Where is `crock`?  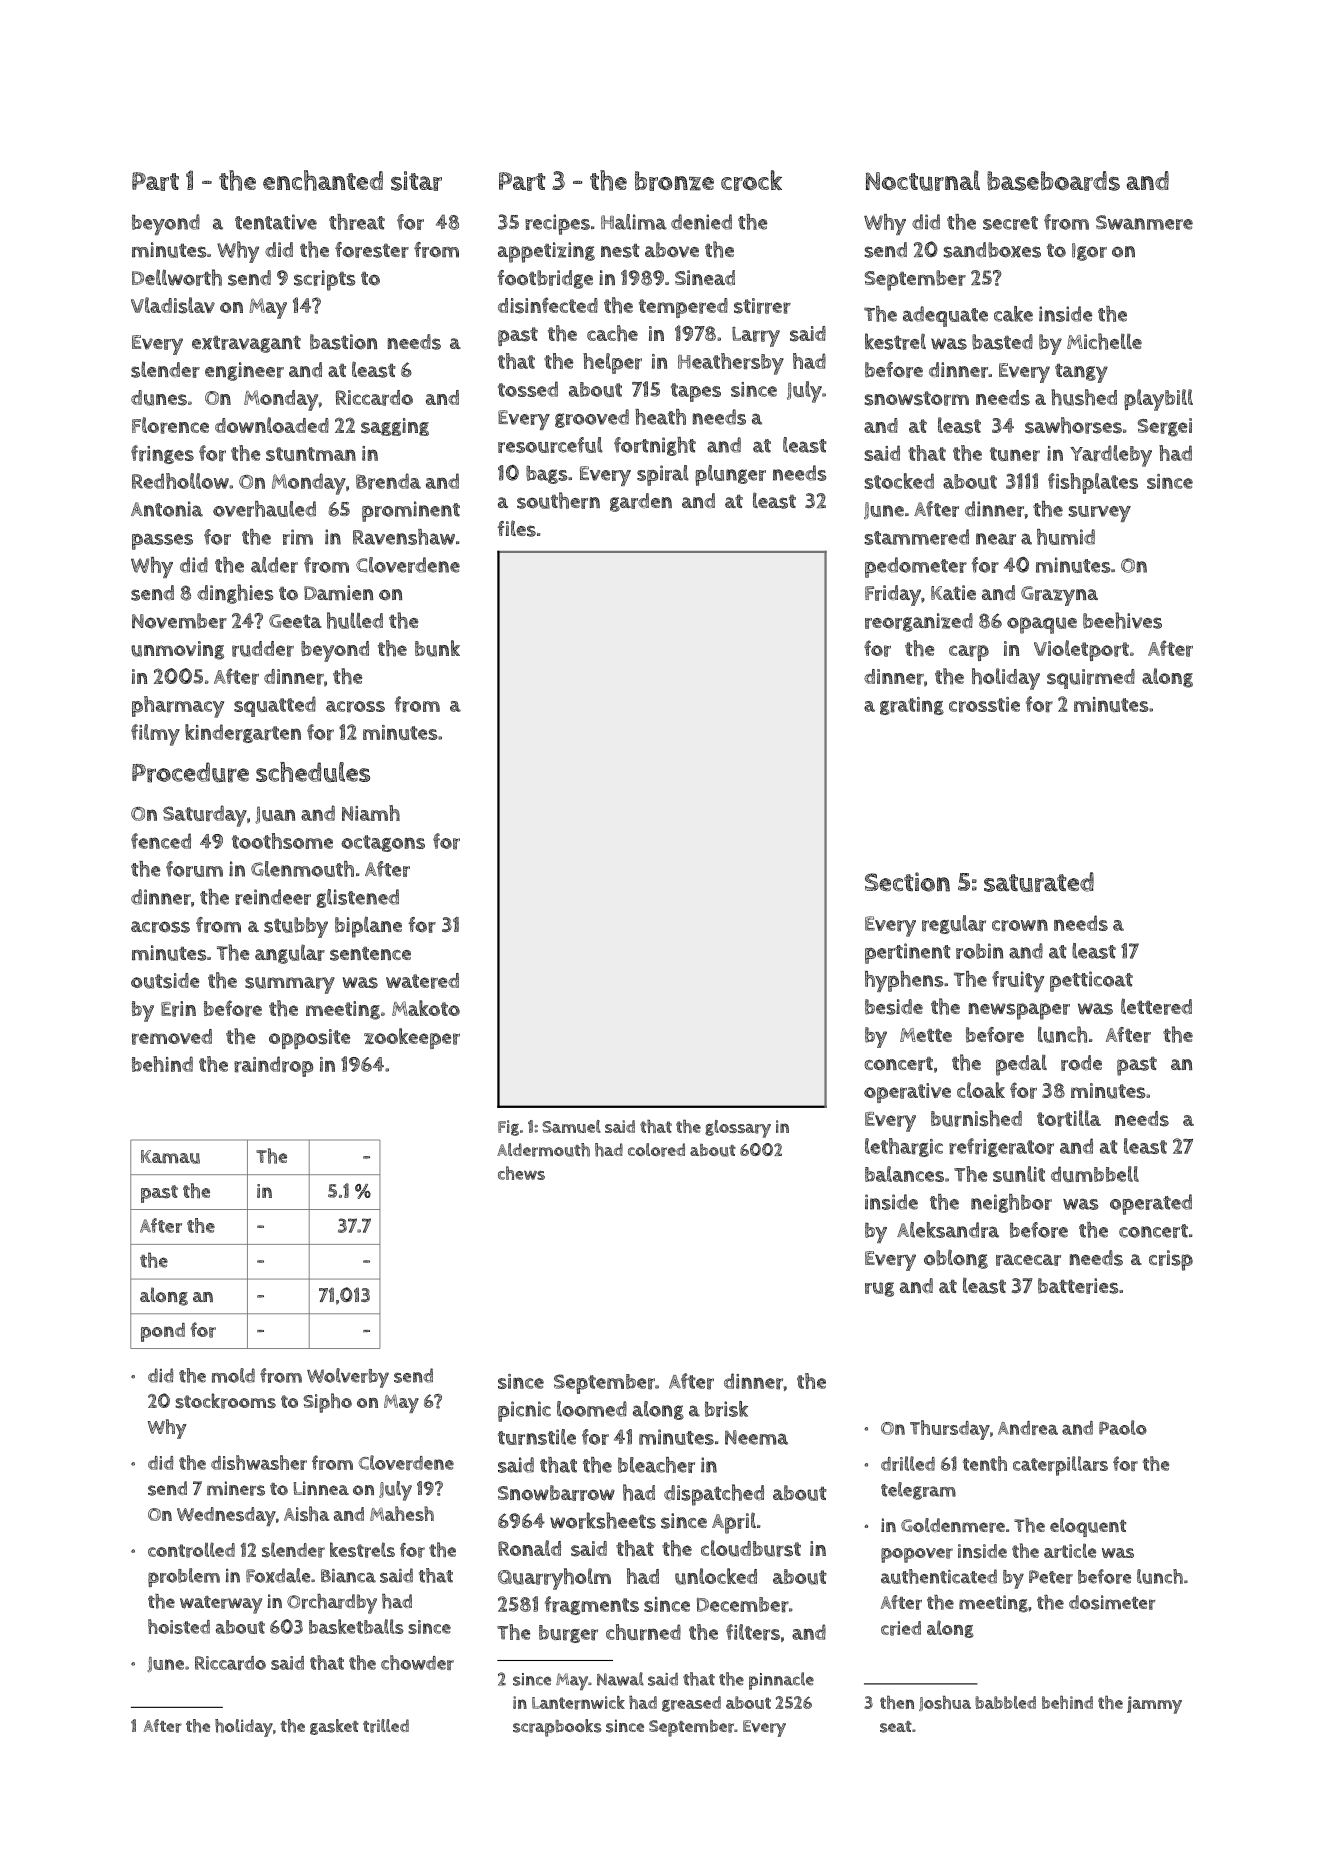
crock is located at coordinates (751, 180).
